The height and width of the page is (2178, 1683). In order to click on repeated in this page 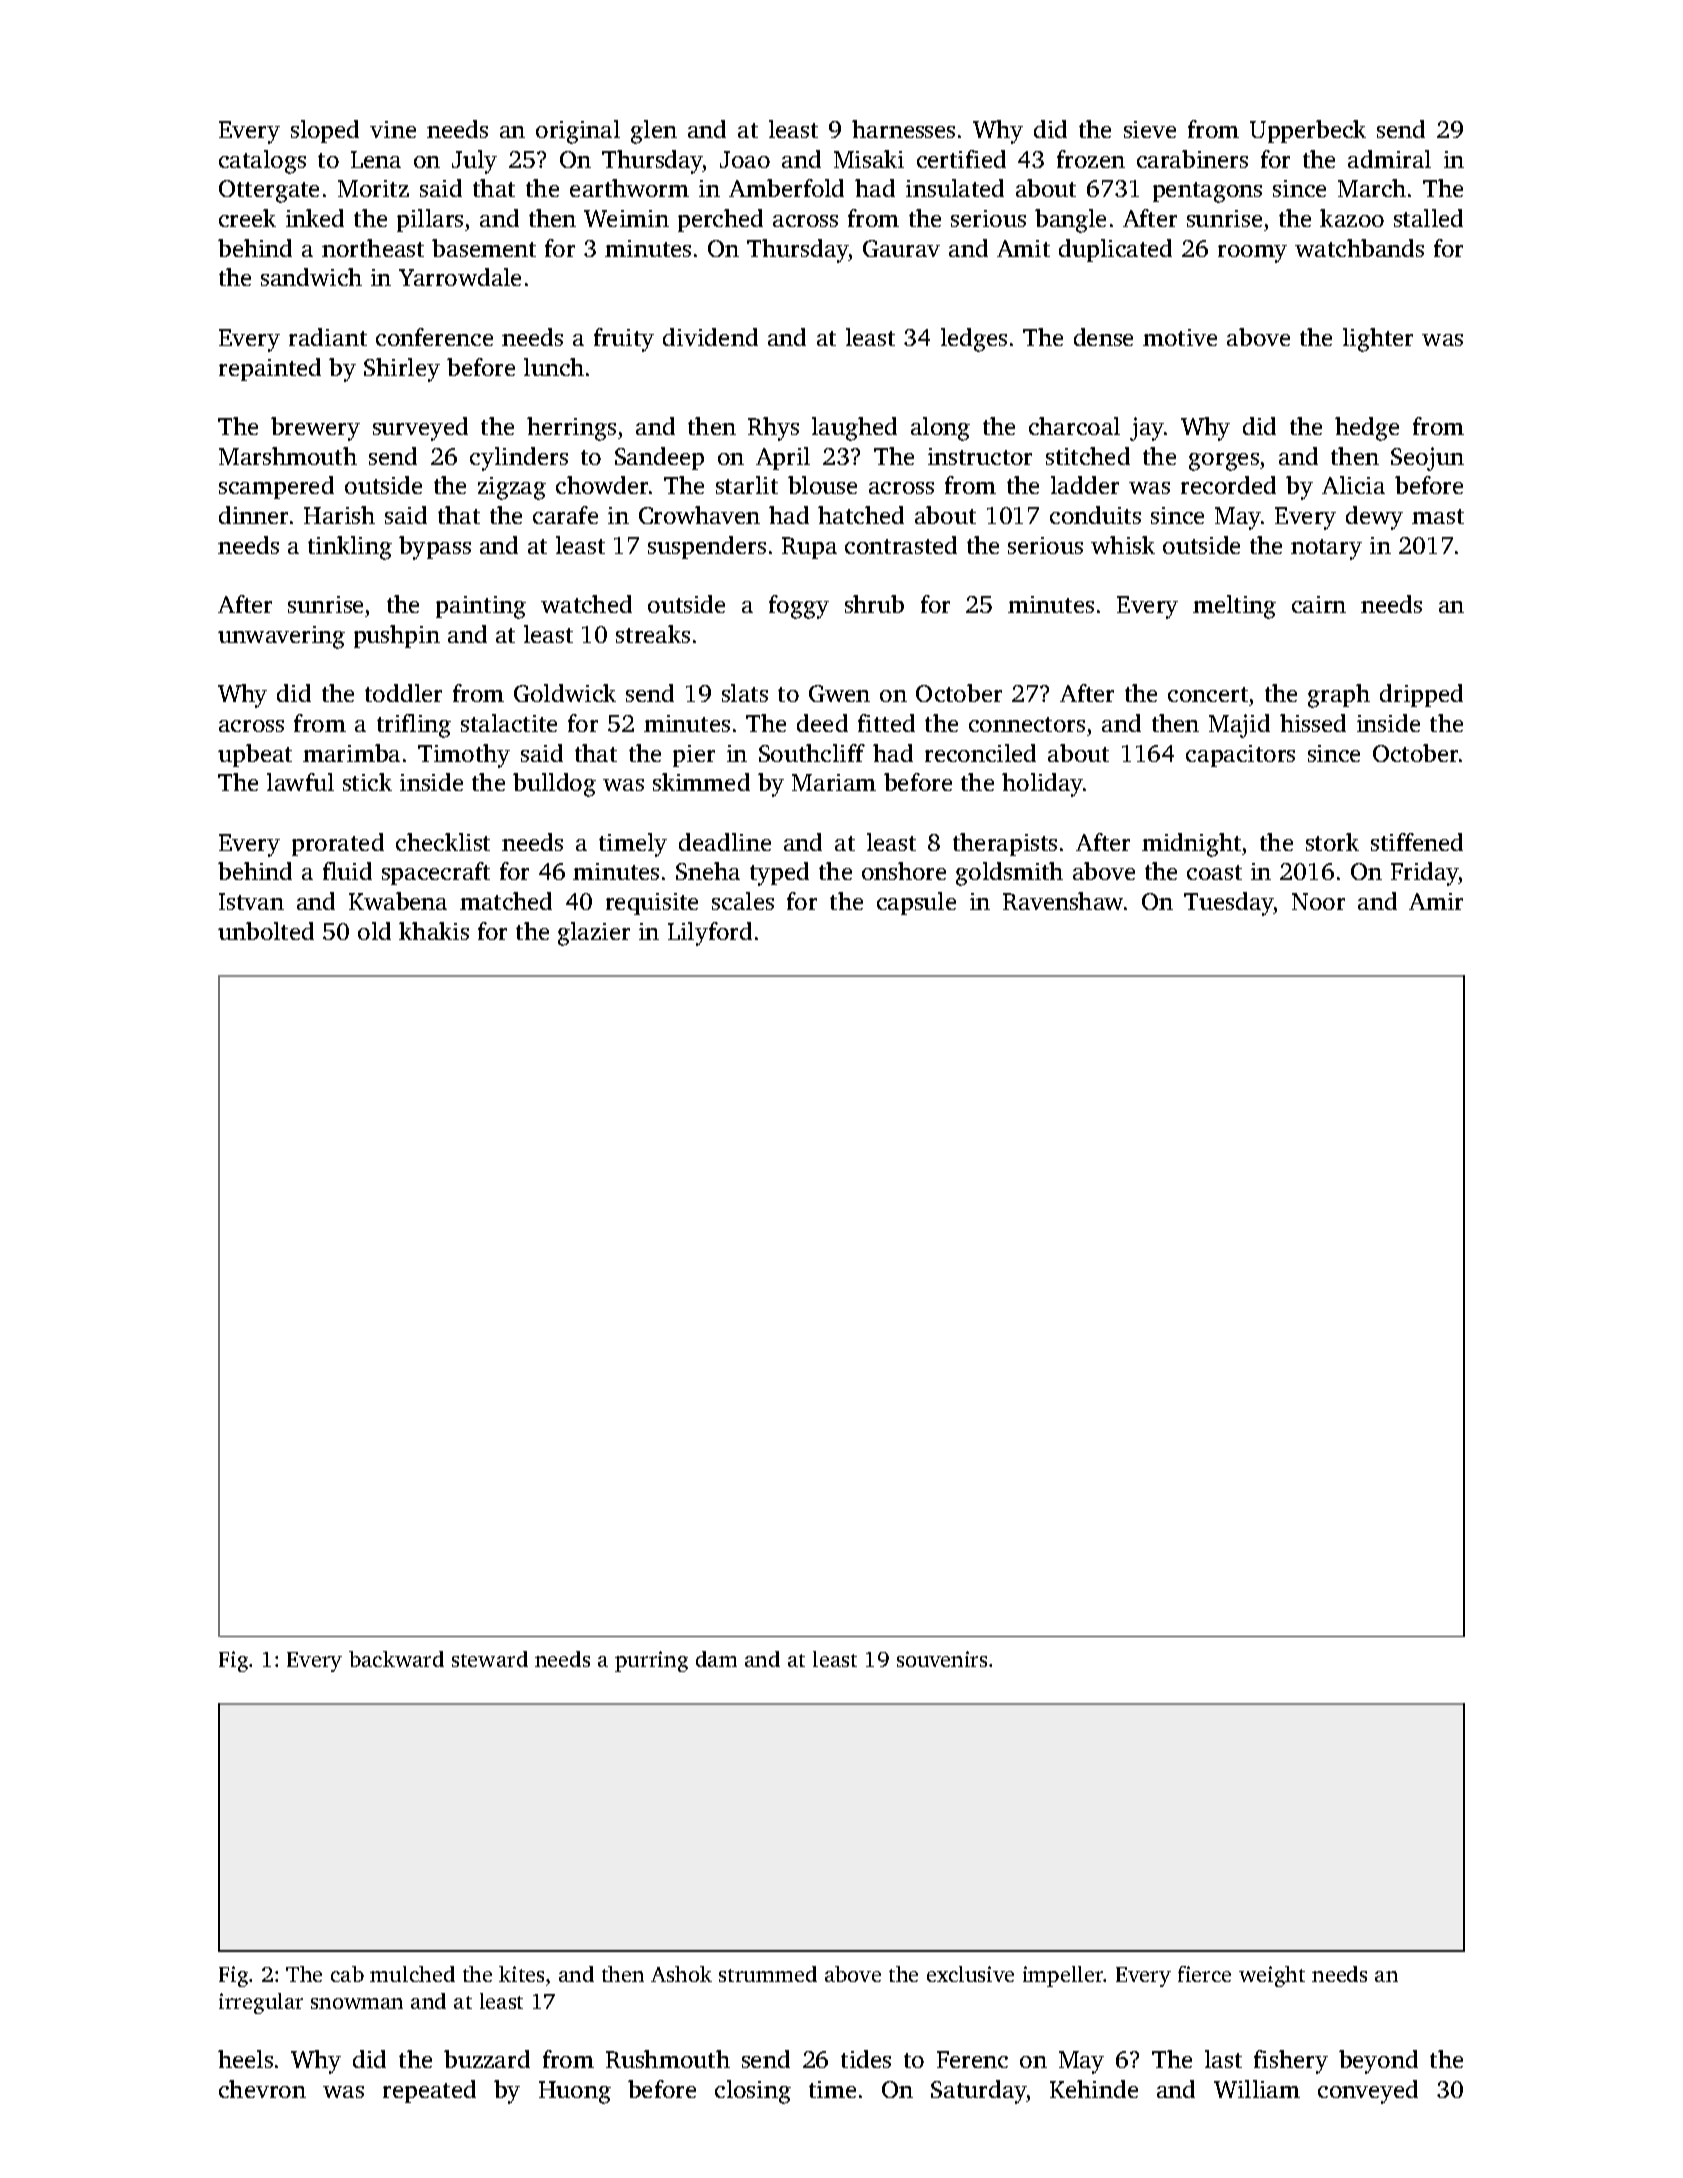, I will do `click(429, 2091)`.
